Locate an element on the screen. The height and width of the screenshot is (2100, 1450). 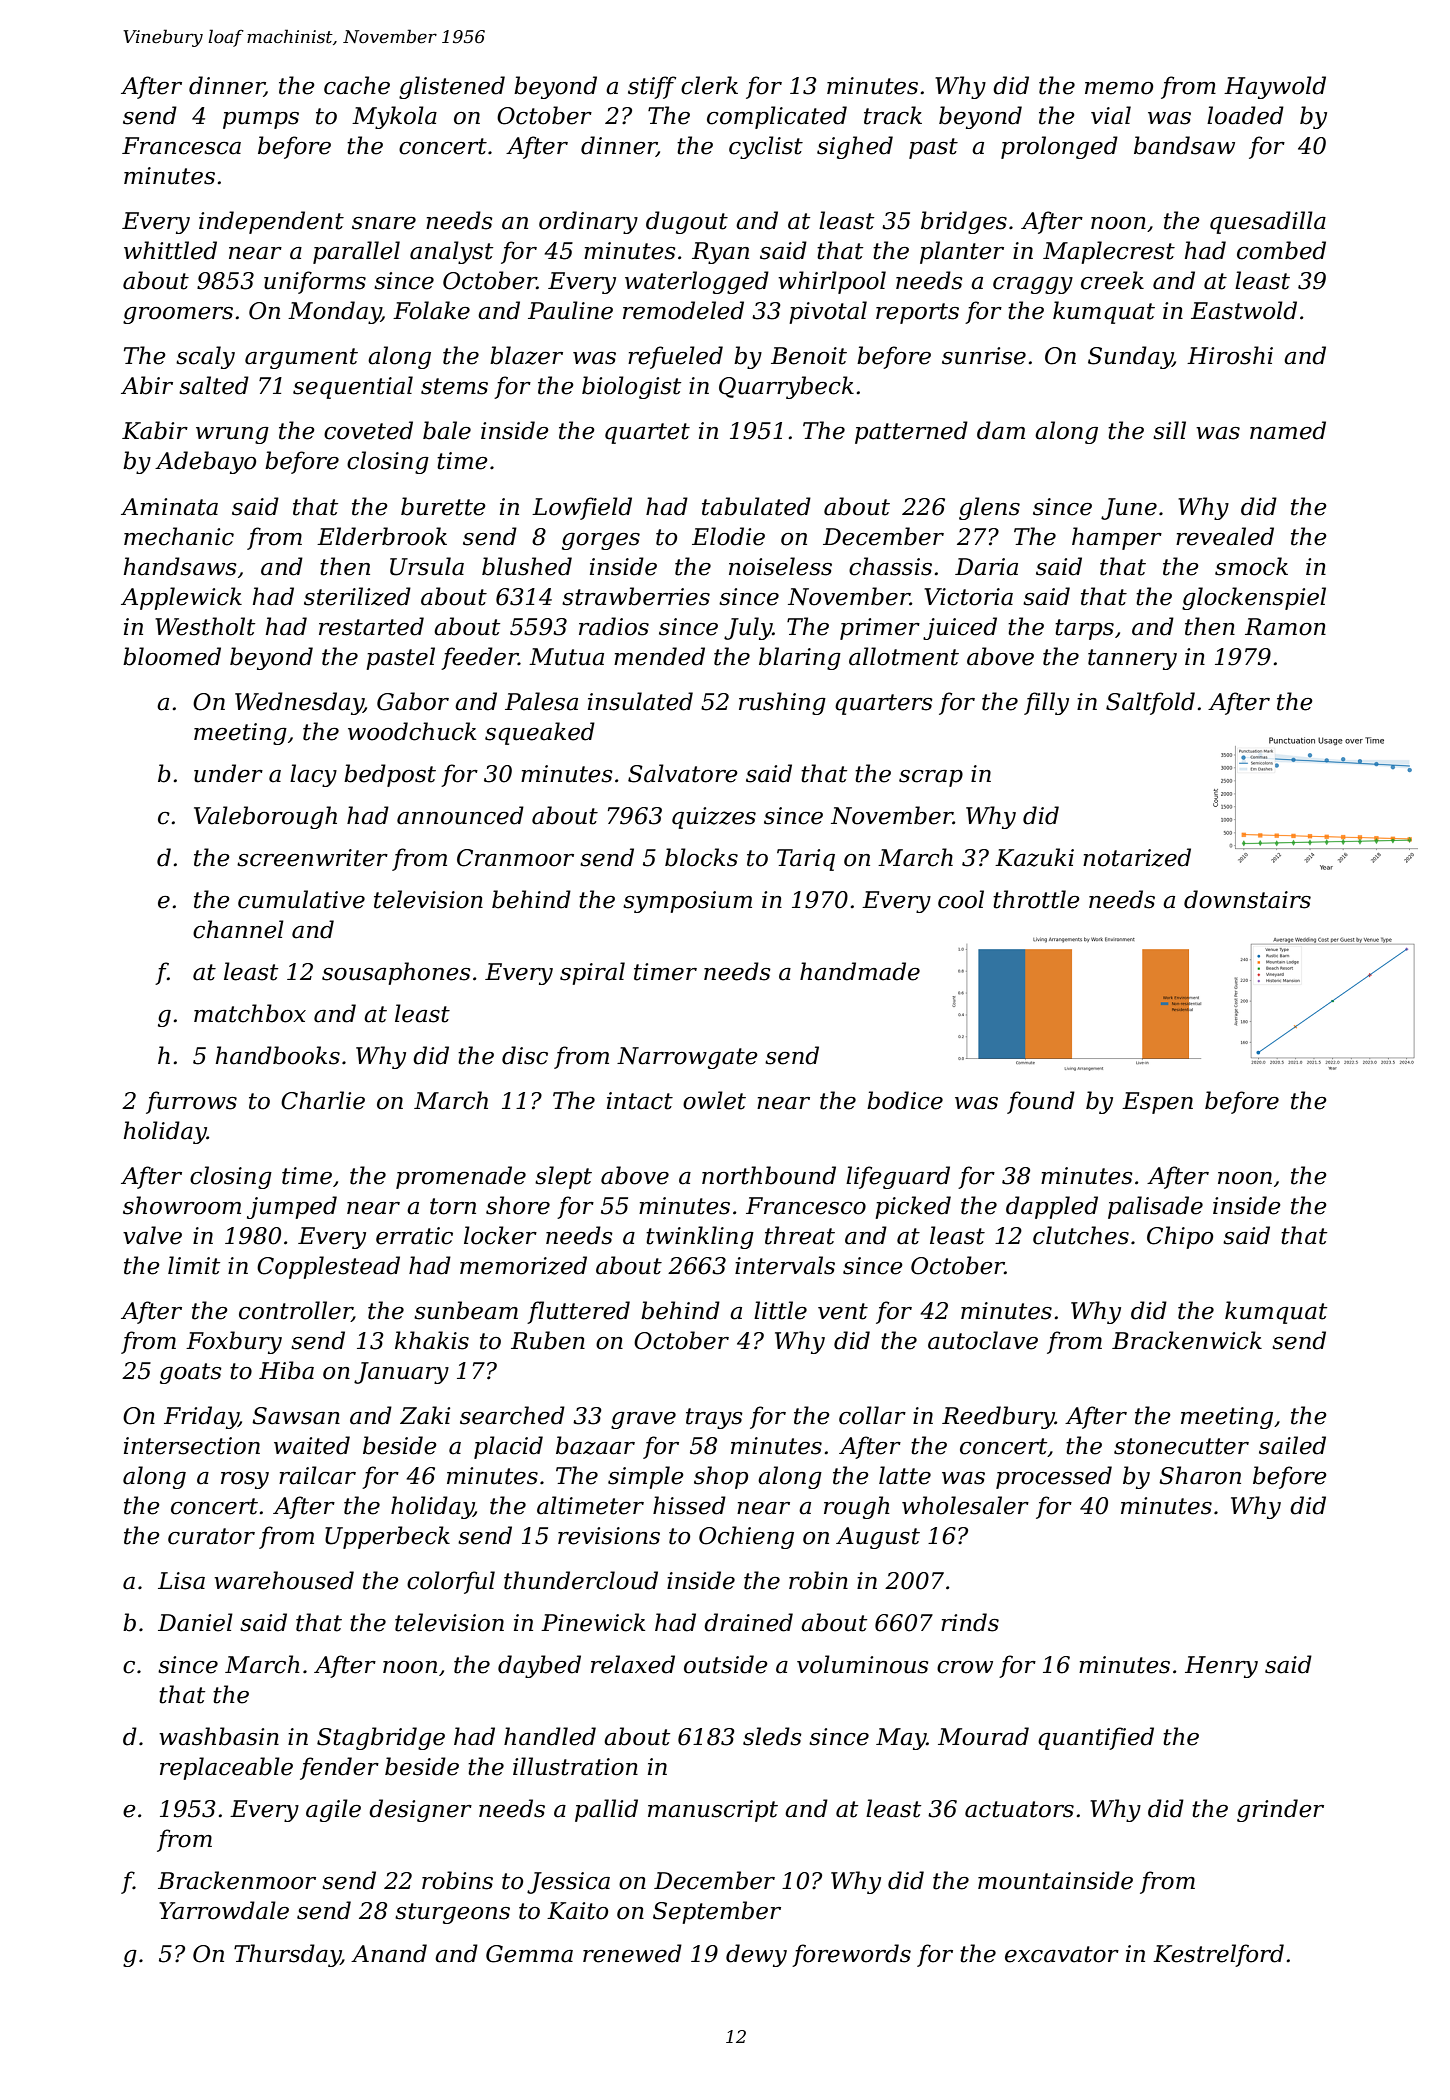
groomers is located at coordinates (178, 315).
